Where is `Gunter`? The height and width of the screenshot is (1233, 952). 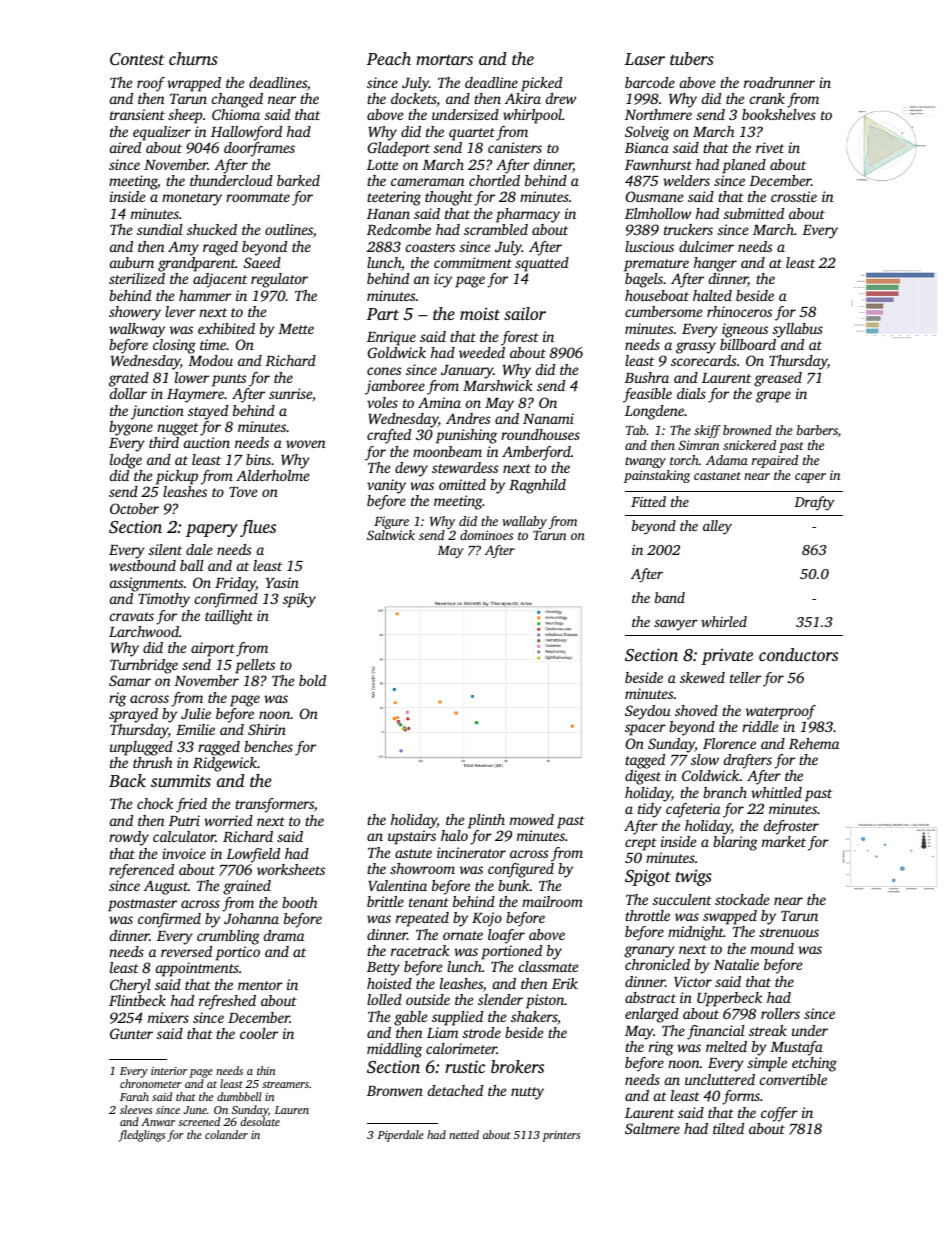
Gunter is located at coordinates (131, 1033).
